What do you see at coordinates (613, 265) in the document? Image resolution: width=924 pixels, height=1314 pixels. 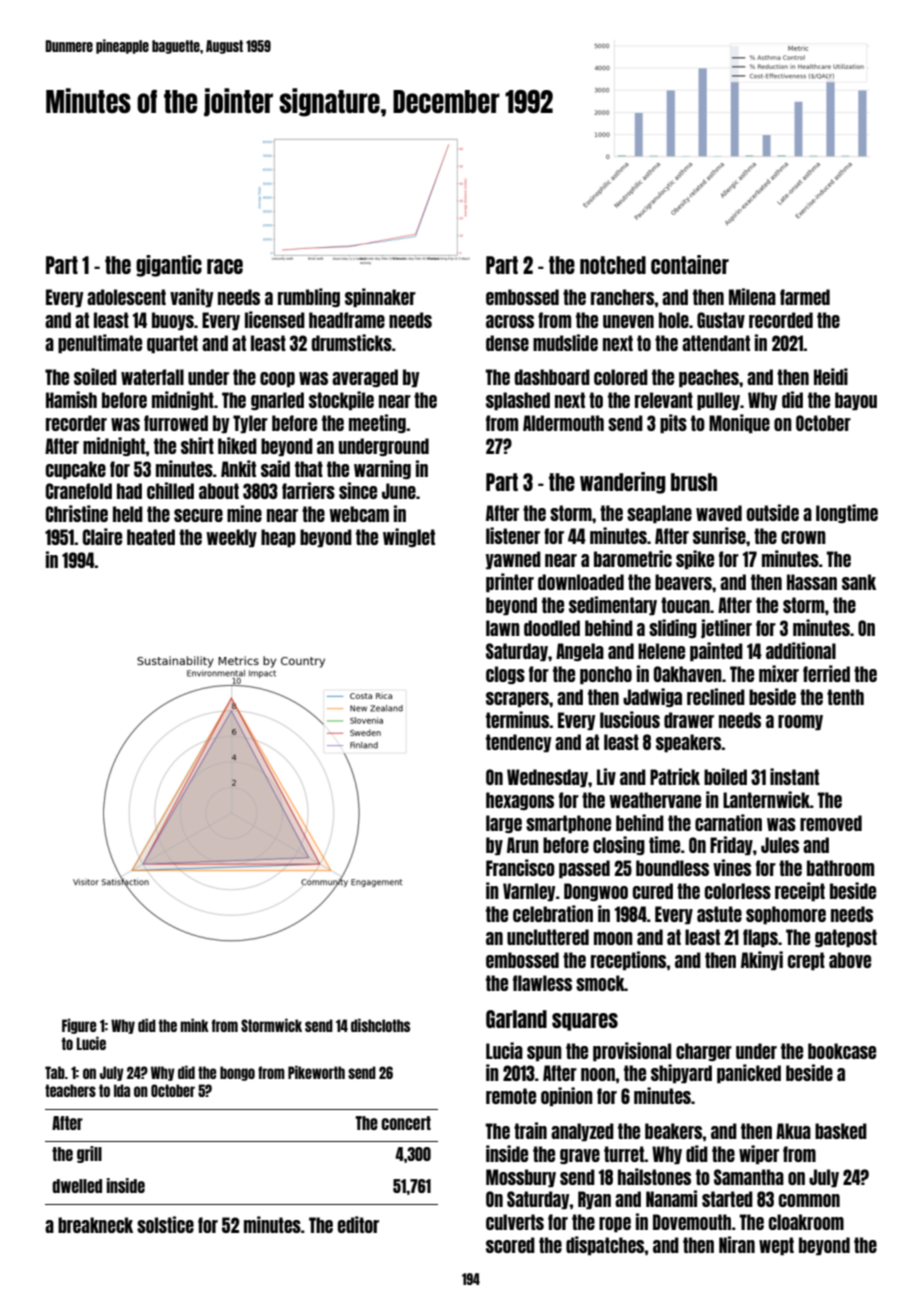 I see `notched` at bounding box center [613, 265].
